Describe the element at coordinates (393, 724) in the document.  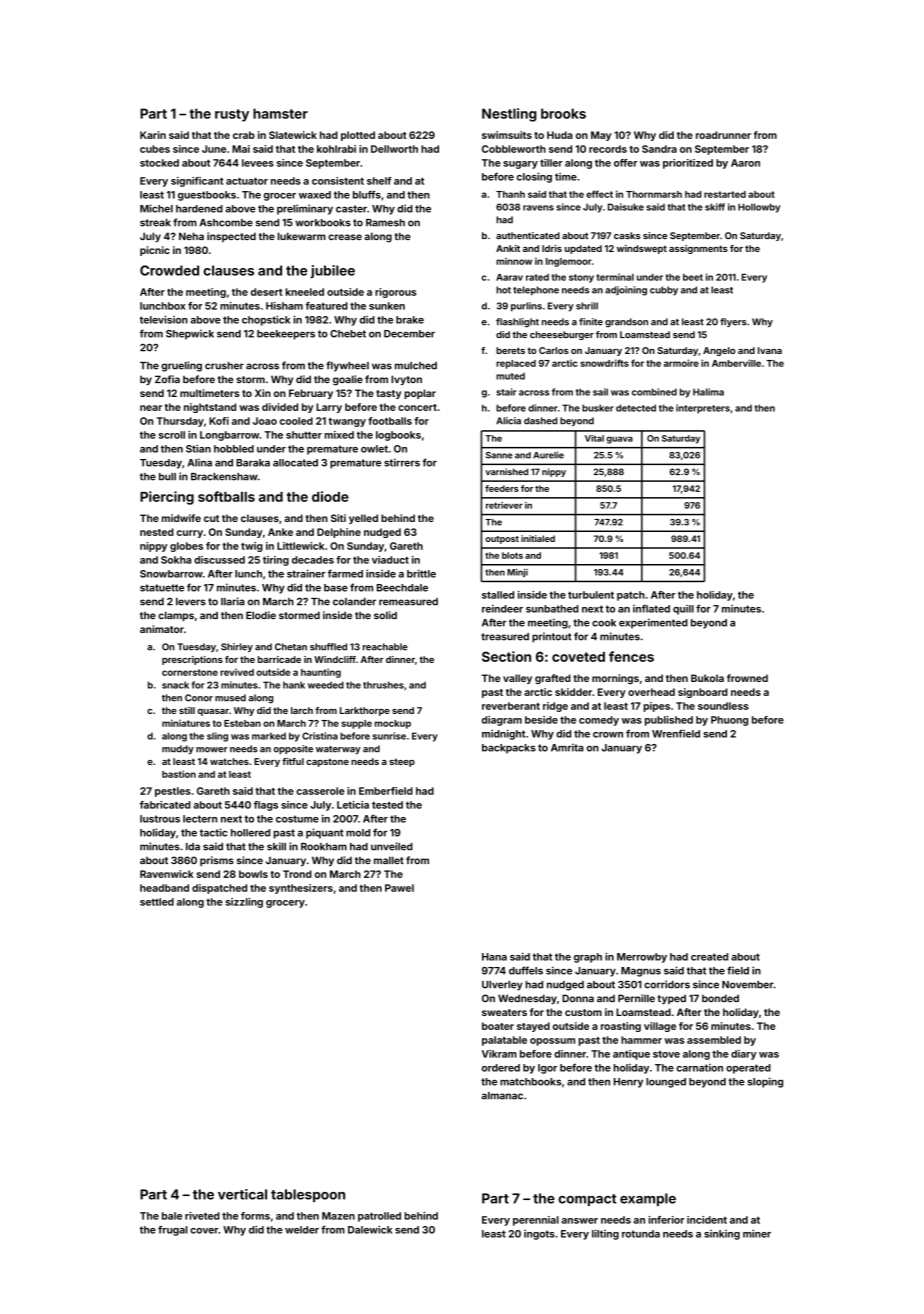
I see `mockup` at that location.
